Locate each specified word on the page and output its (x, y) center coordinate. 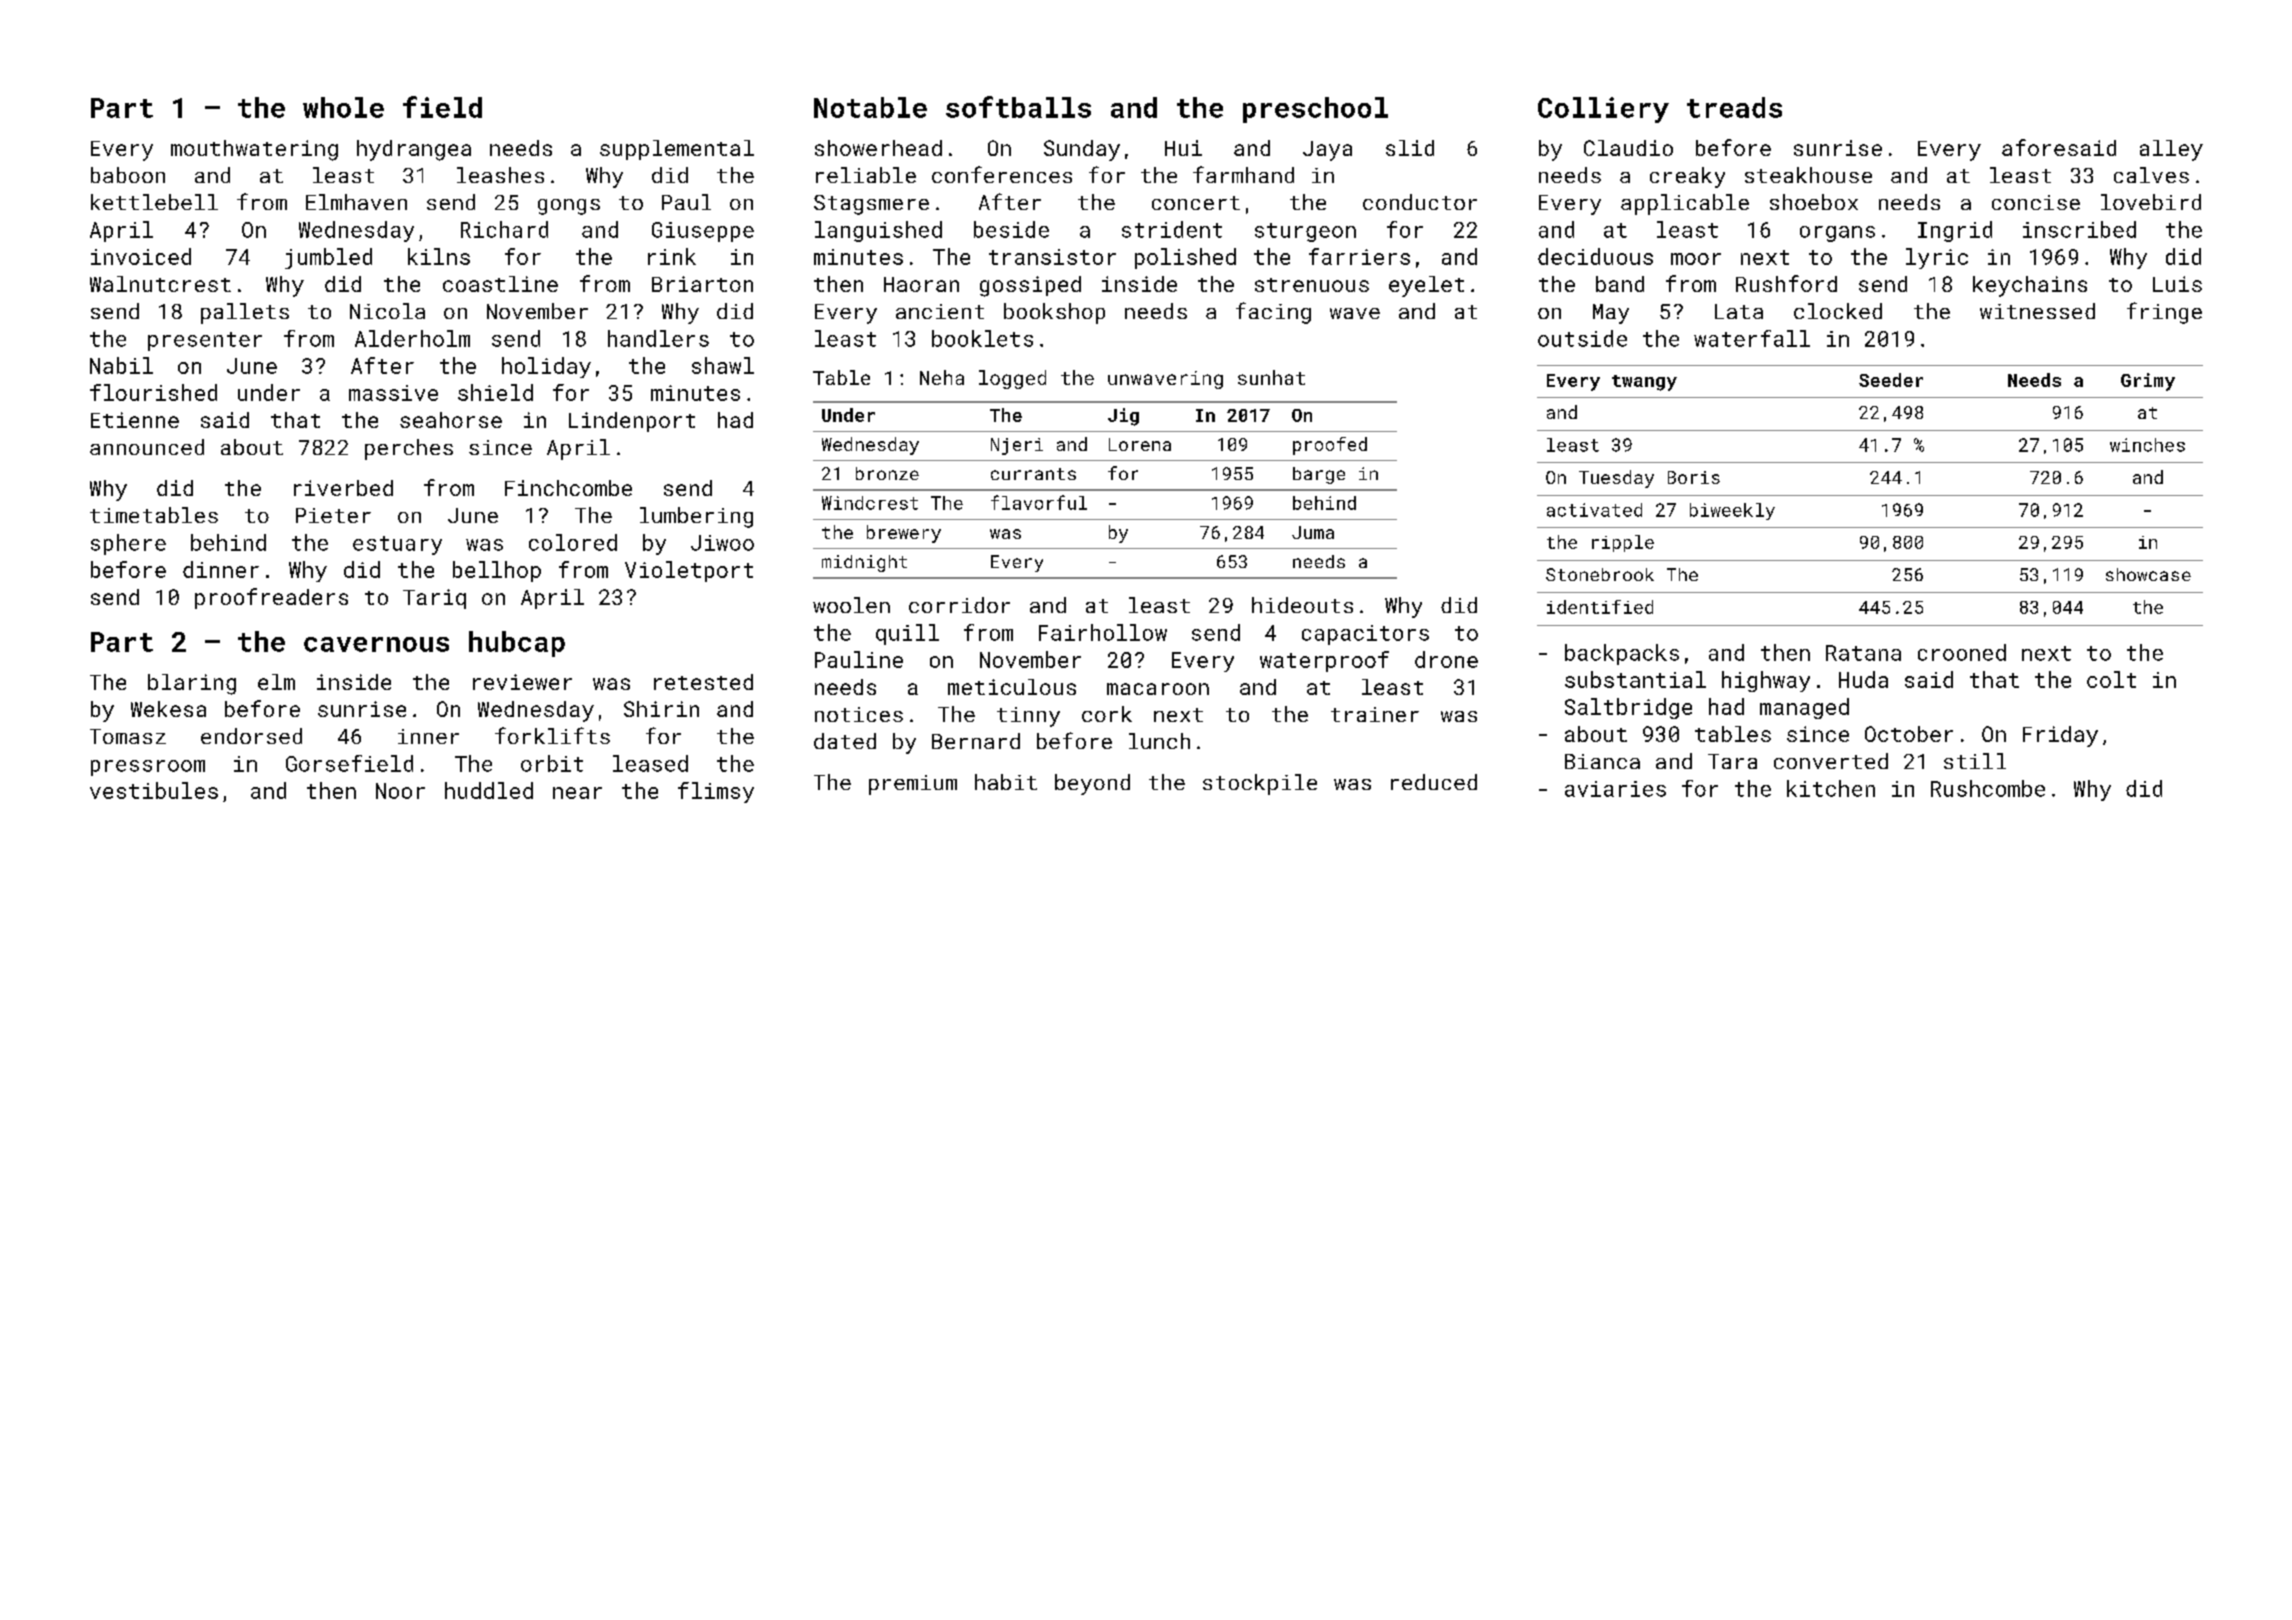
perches (409, 449)
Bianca (1602, 761)
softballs (1018, 107)
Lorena (1140, 444)
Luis (2177, 284)
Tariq (434, 599)
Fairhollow (1103, 632)
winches (2147, 445)
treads (1734, 107)
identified (1600, 607)
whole (343, 107)
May (1611, 314)
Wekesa (168, 709)
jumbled (328, 258)
